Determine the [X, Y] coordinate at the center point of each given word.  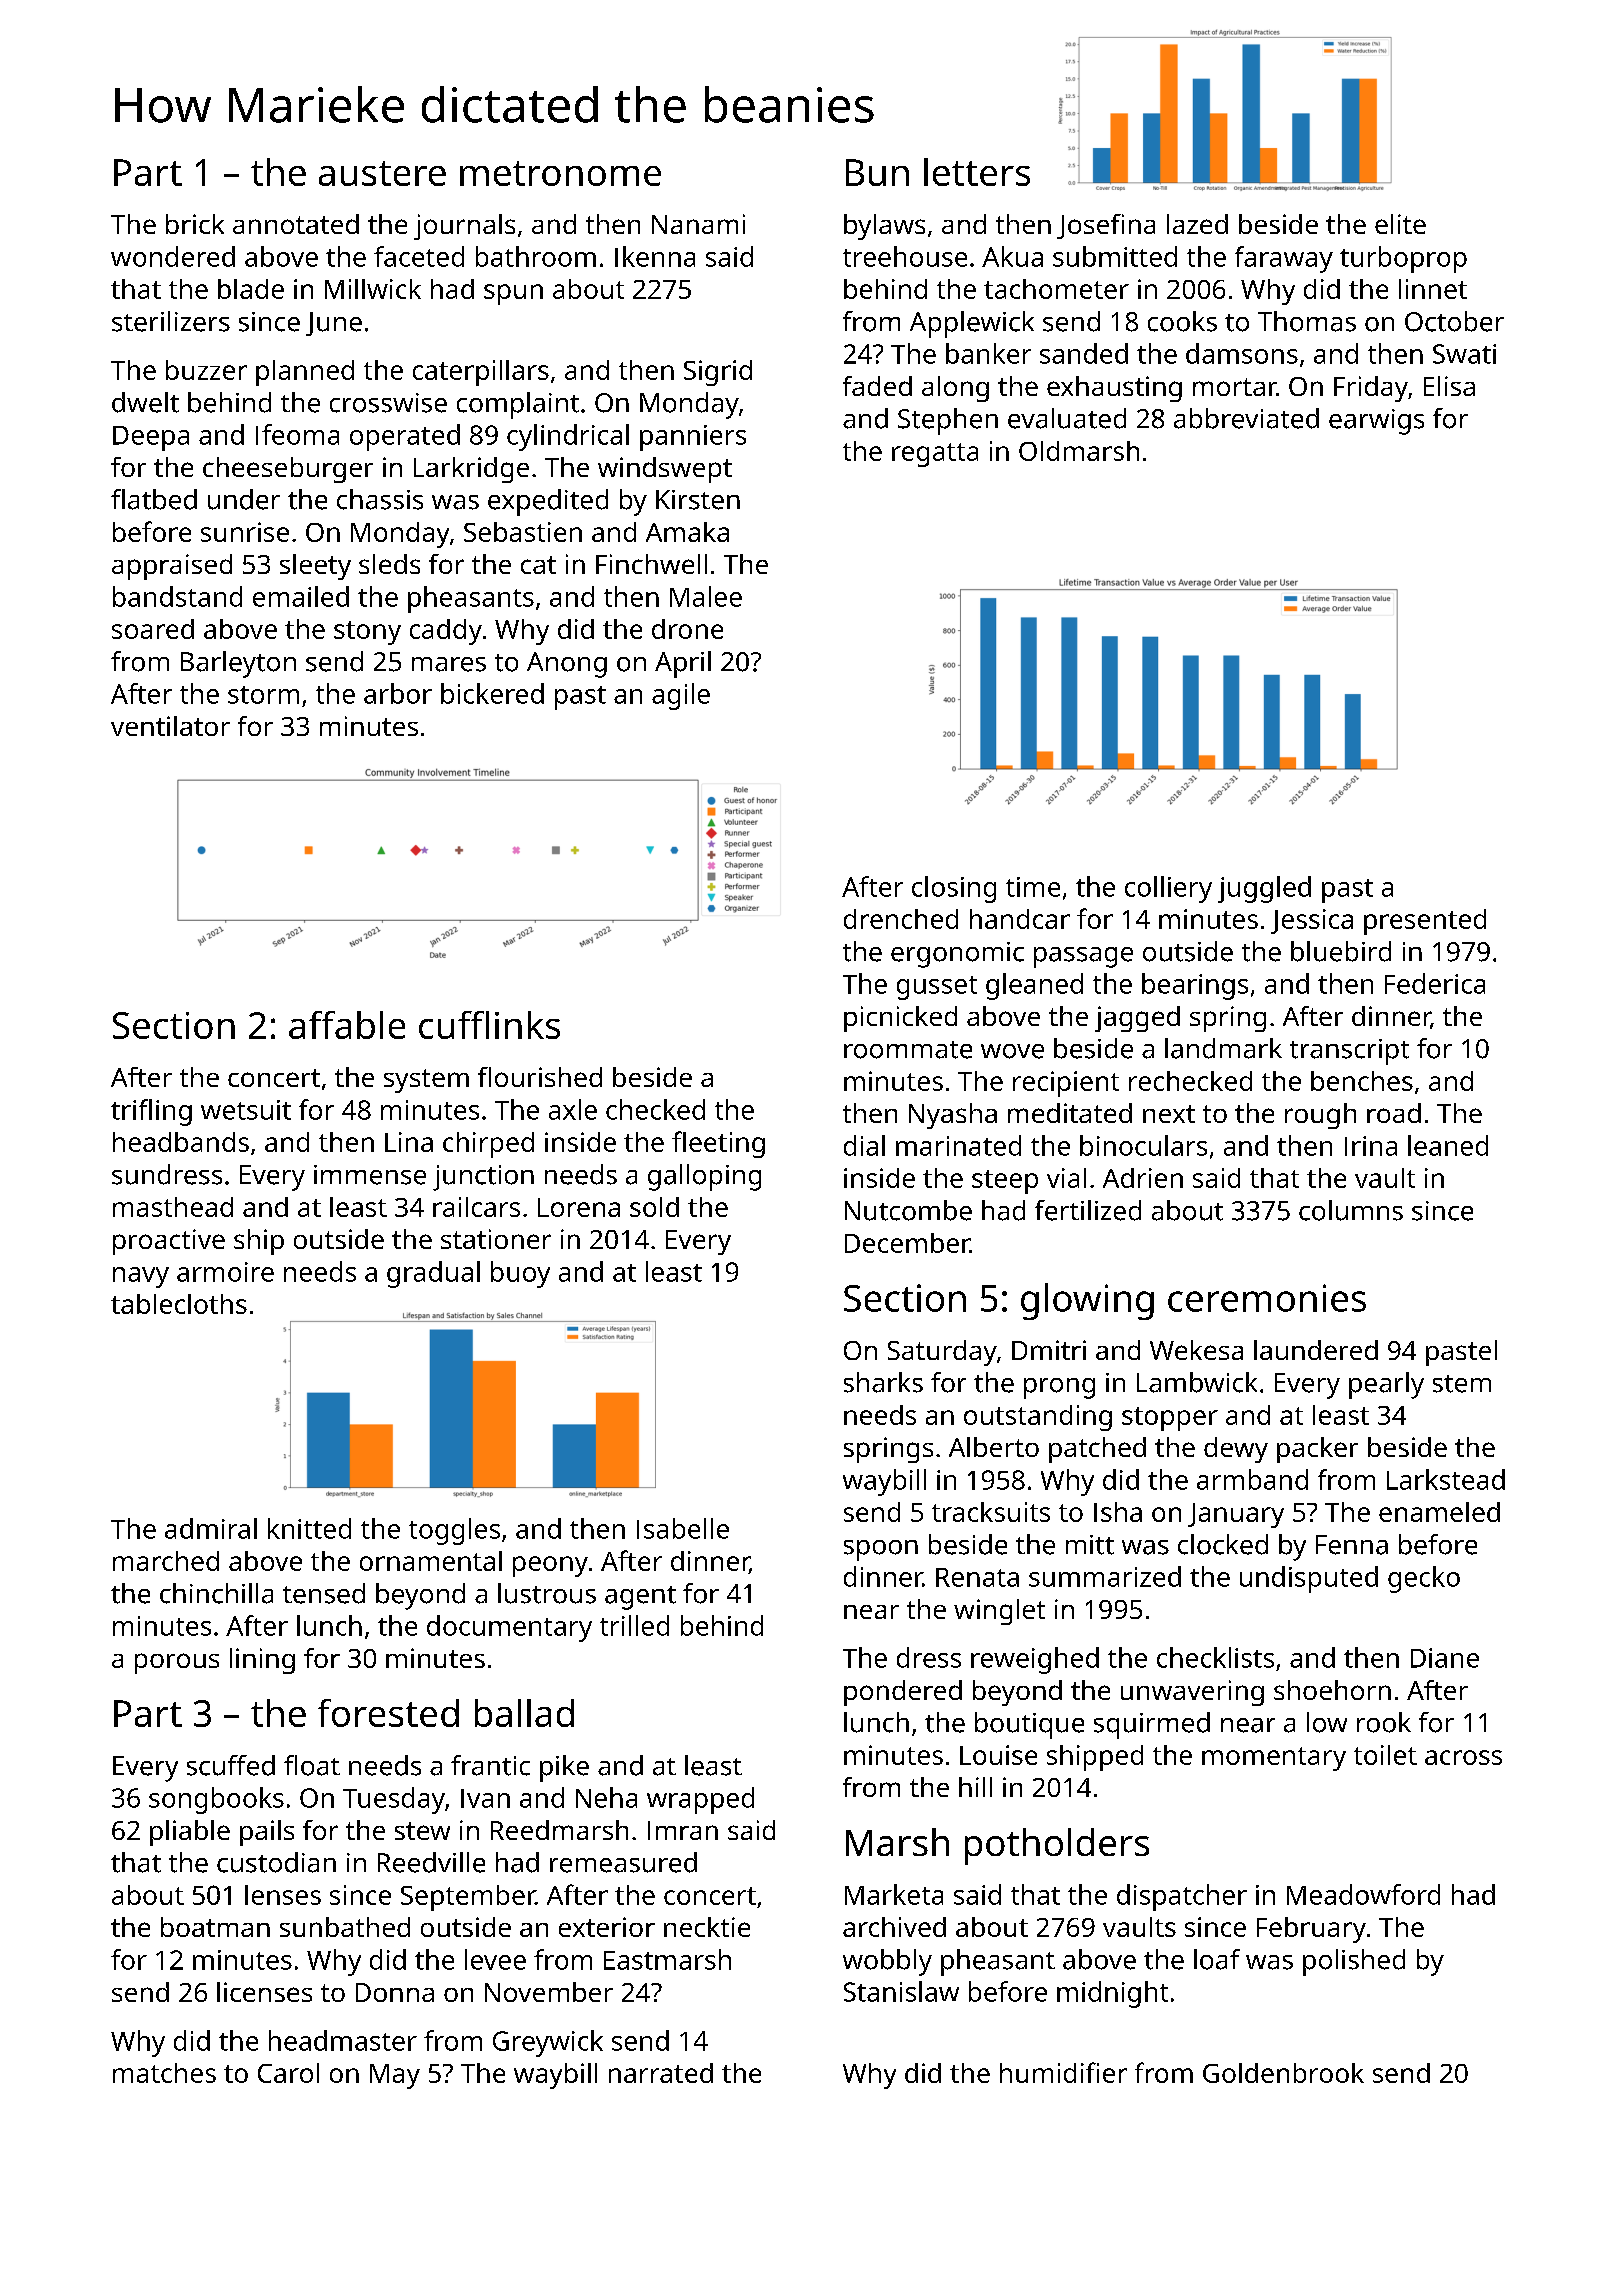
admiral [211, 1528]
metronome [560, 173]
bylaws [884, 227]
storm [263, 695]
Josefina [1106, 226]
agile [681, 696]
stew [422, 1831]
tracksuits [991, 1512]
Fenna [1352, 1545]
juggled [1264, 889]
